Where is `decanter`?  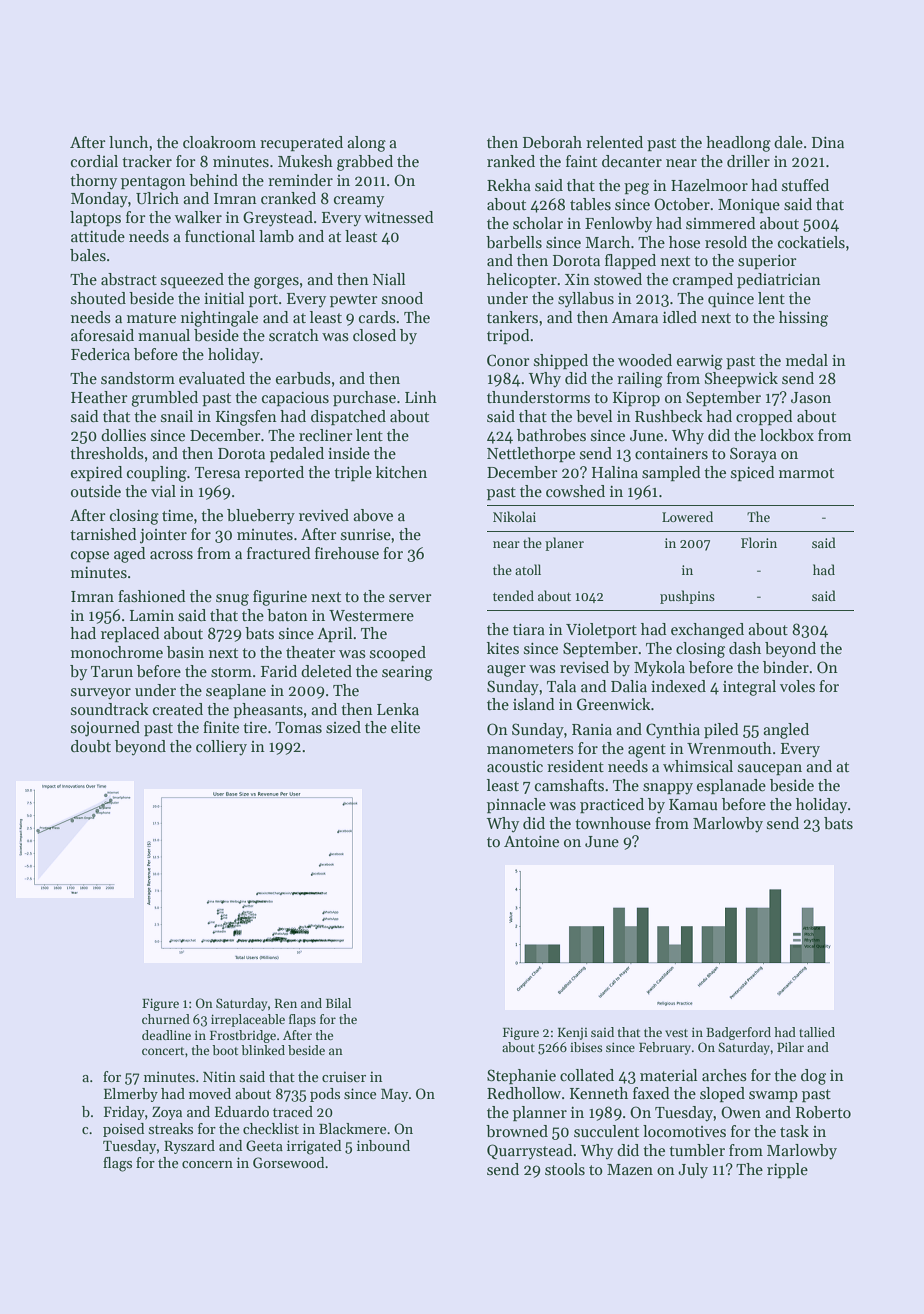
decanter is located at coordinates (632, 161).
